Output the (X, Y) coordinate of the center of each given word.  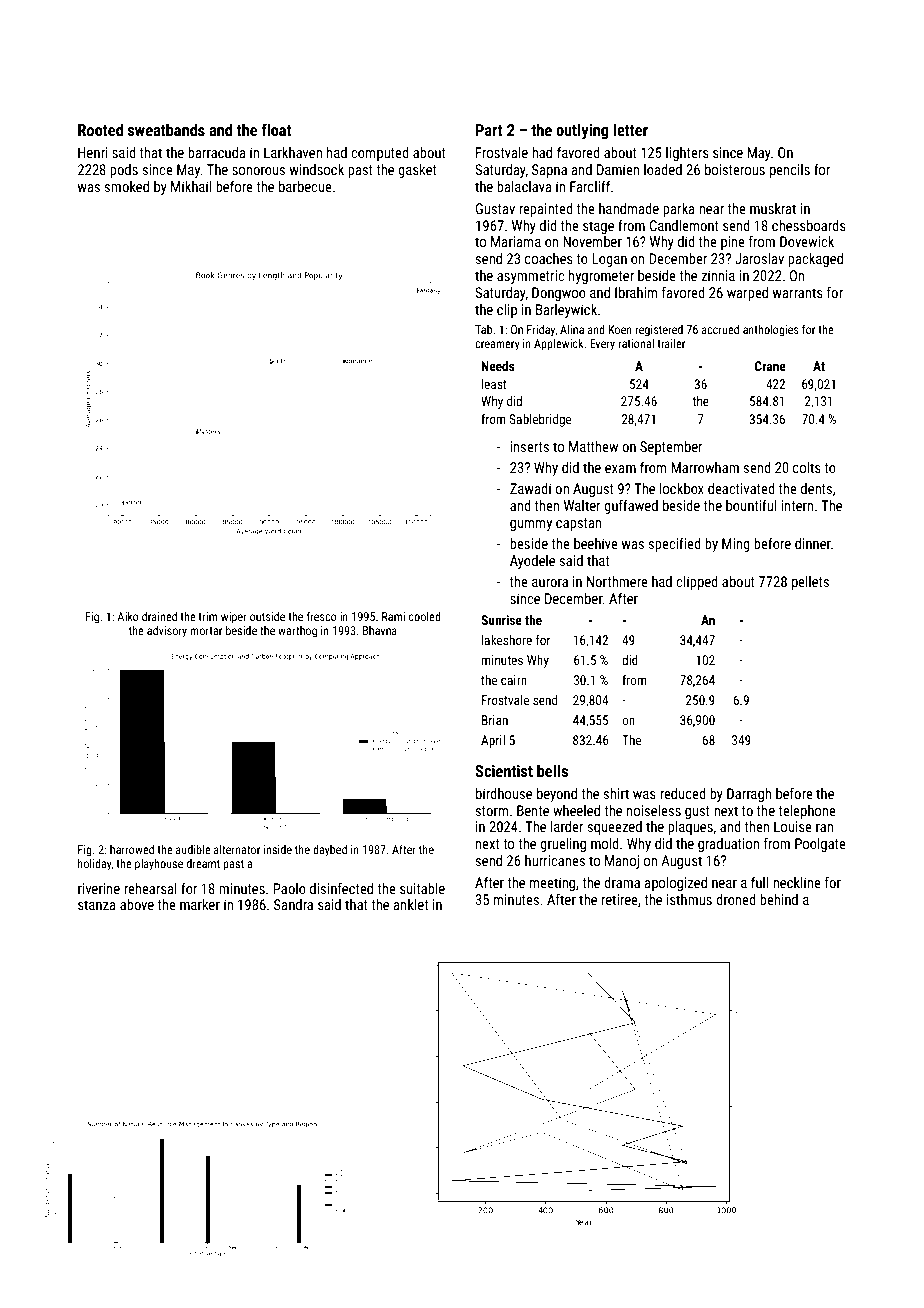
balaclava (524, 186)
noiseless (654, 810)
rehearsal (150, 888)
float (276, 129)
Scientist (504, 771)
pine (733, 243)
